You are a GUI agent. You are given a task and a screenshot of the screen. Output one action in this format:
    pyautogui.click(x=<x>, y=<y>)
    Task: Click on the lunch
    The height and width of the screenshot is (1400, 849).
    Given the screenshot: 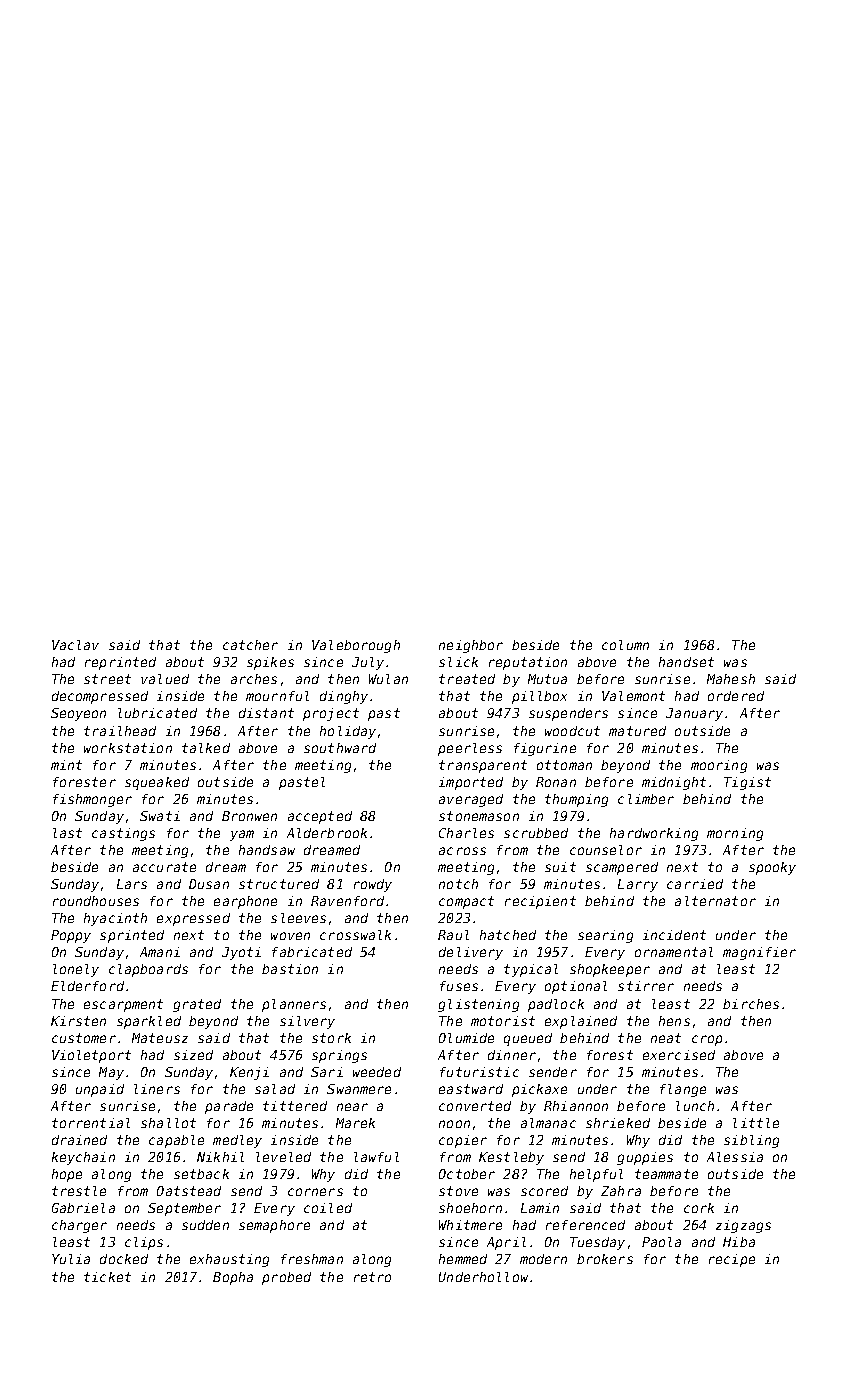 What is the action you would take?
    pyautogui.click(x=695, y=1106)
